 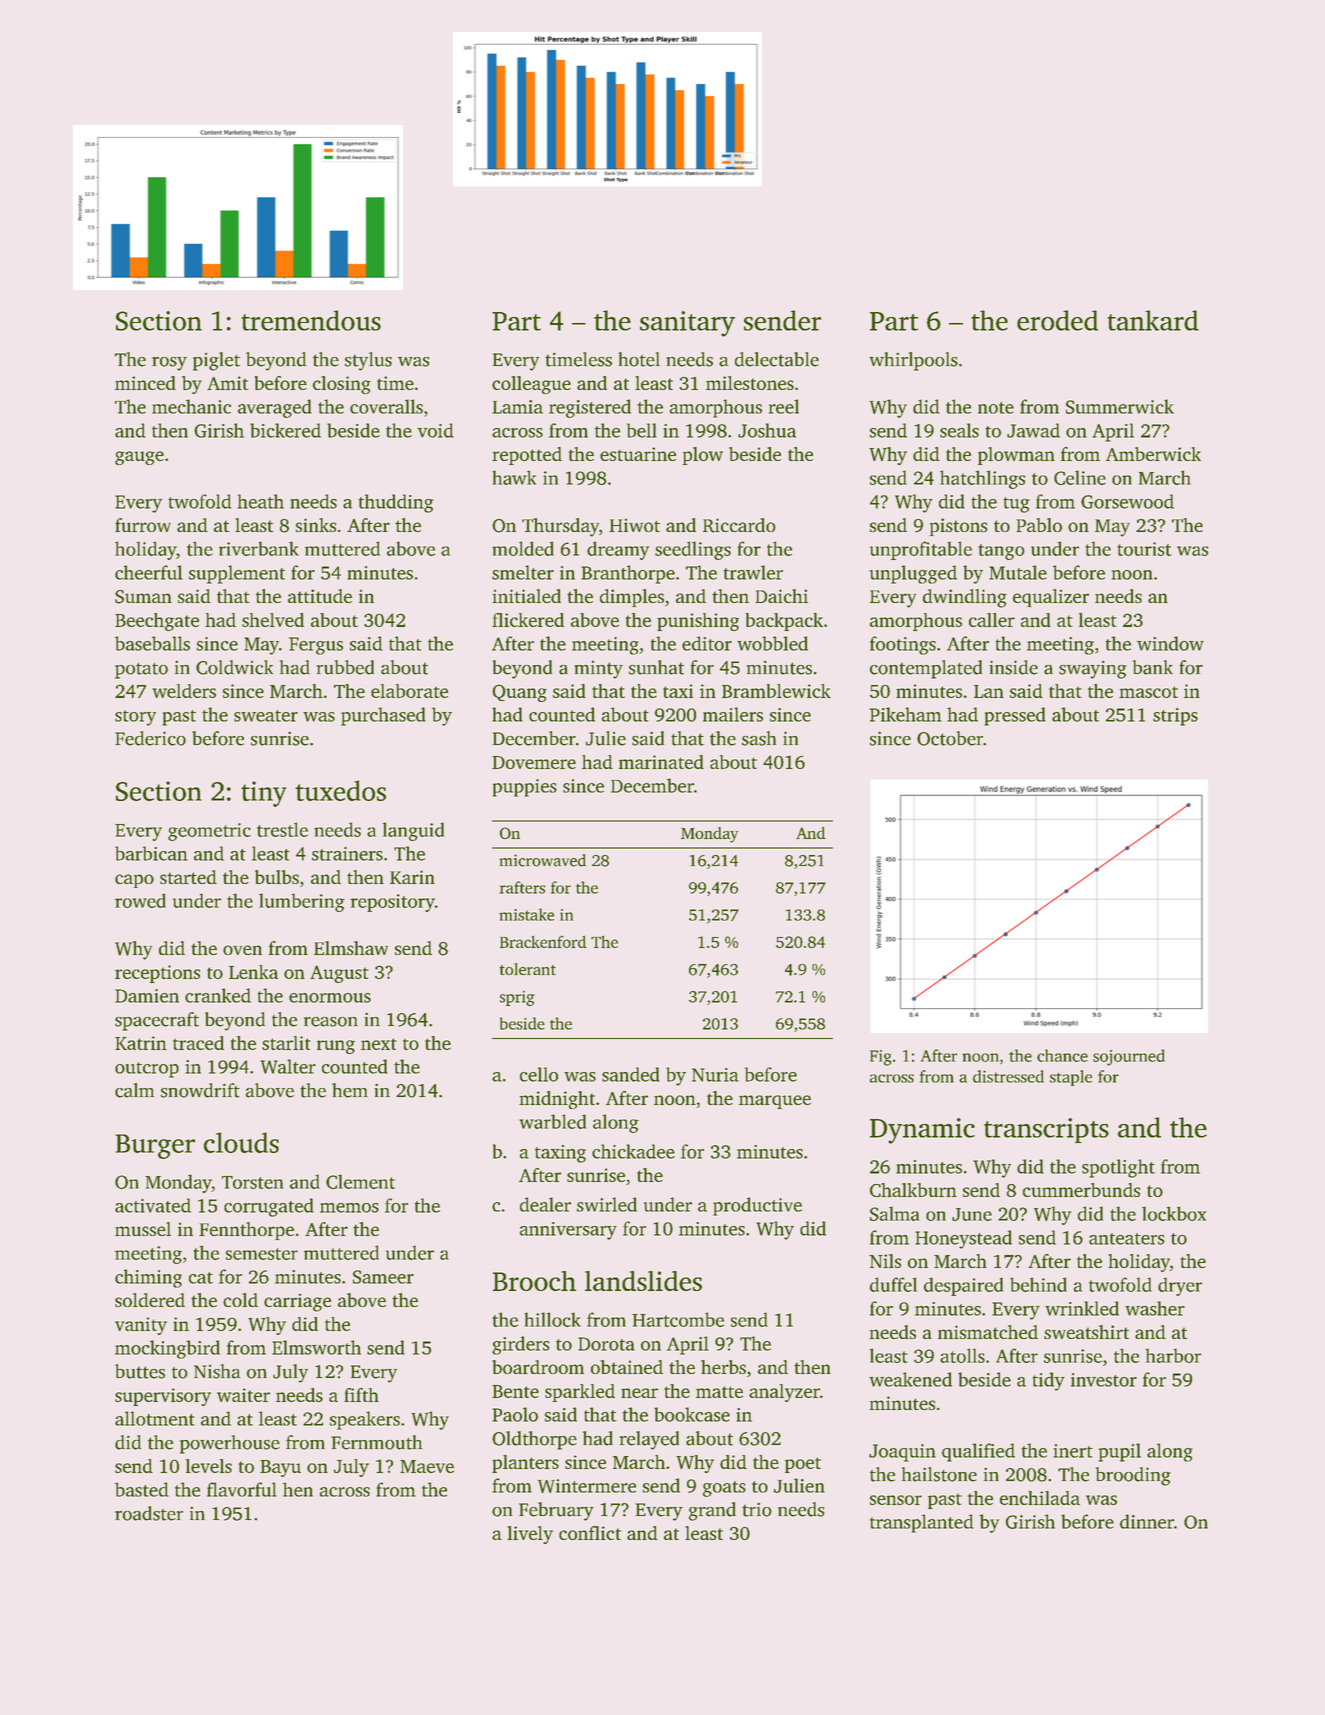 I want to click on roadster, so click(x=149, y=1513).
